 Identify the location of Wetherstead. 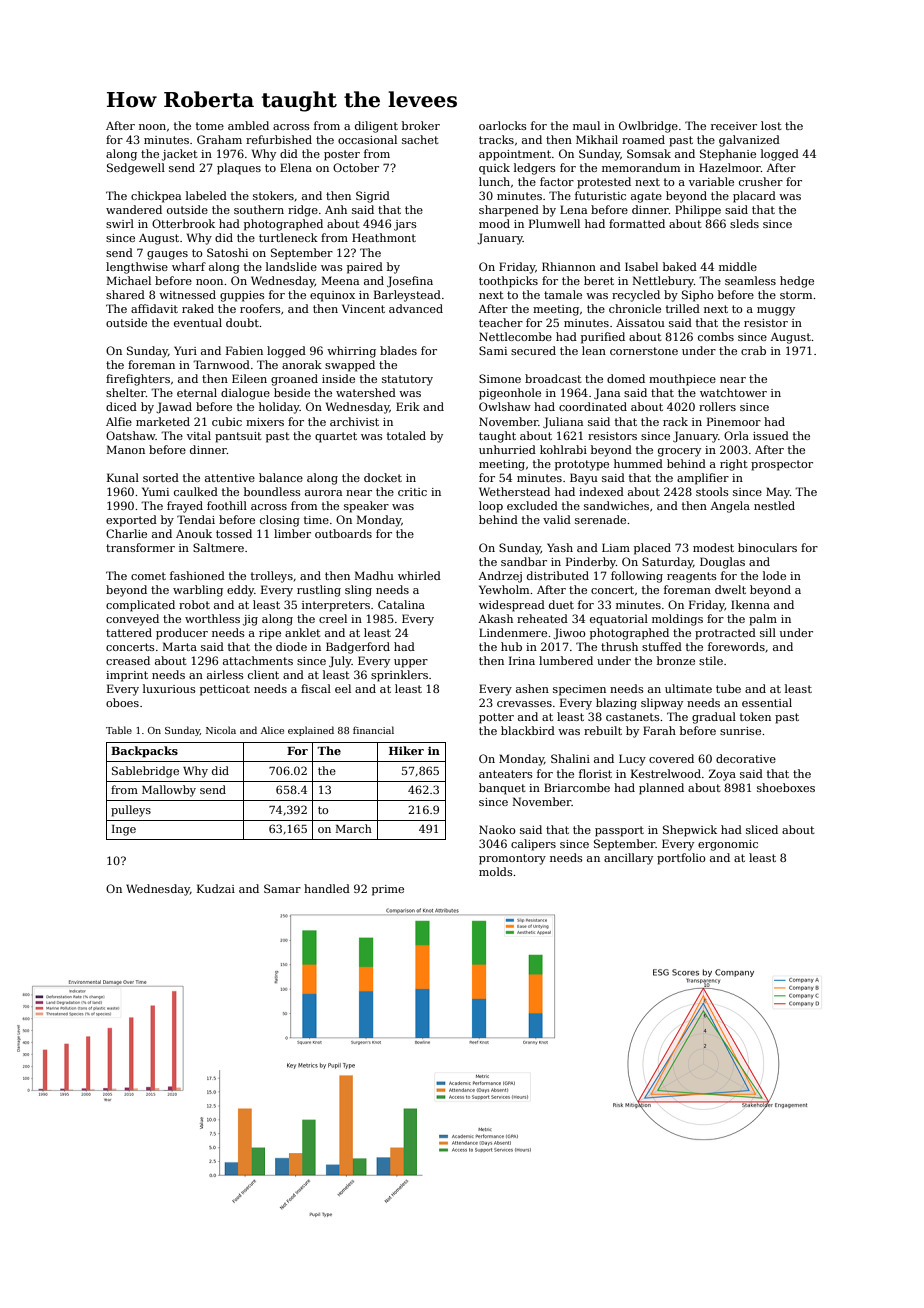
(514, 491).
